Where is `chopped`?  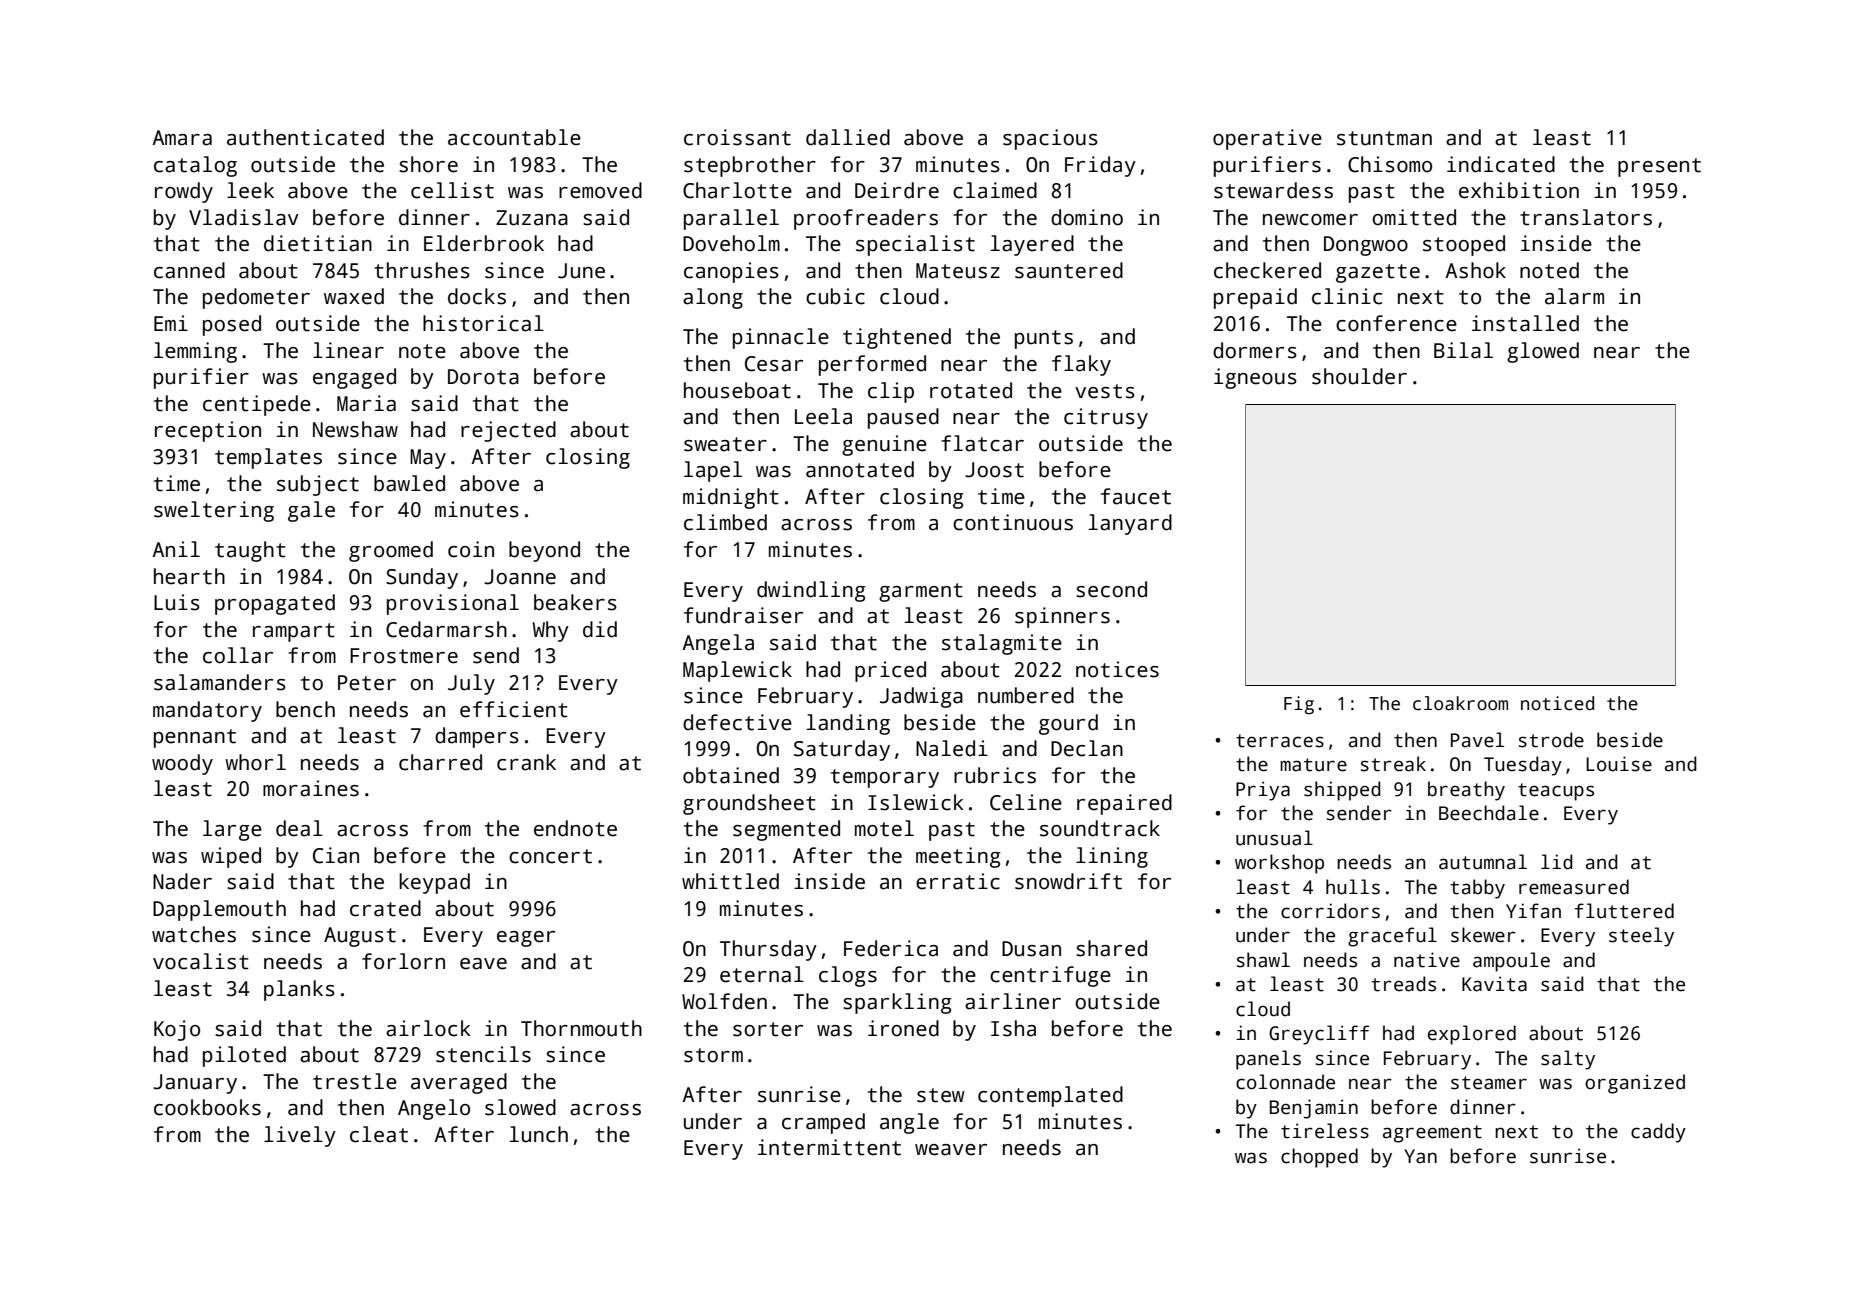
chopped is located at coordinates (1319, 1158).
